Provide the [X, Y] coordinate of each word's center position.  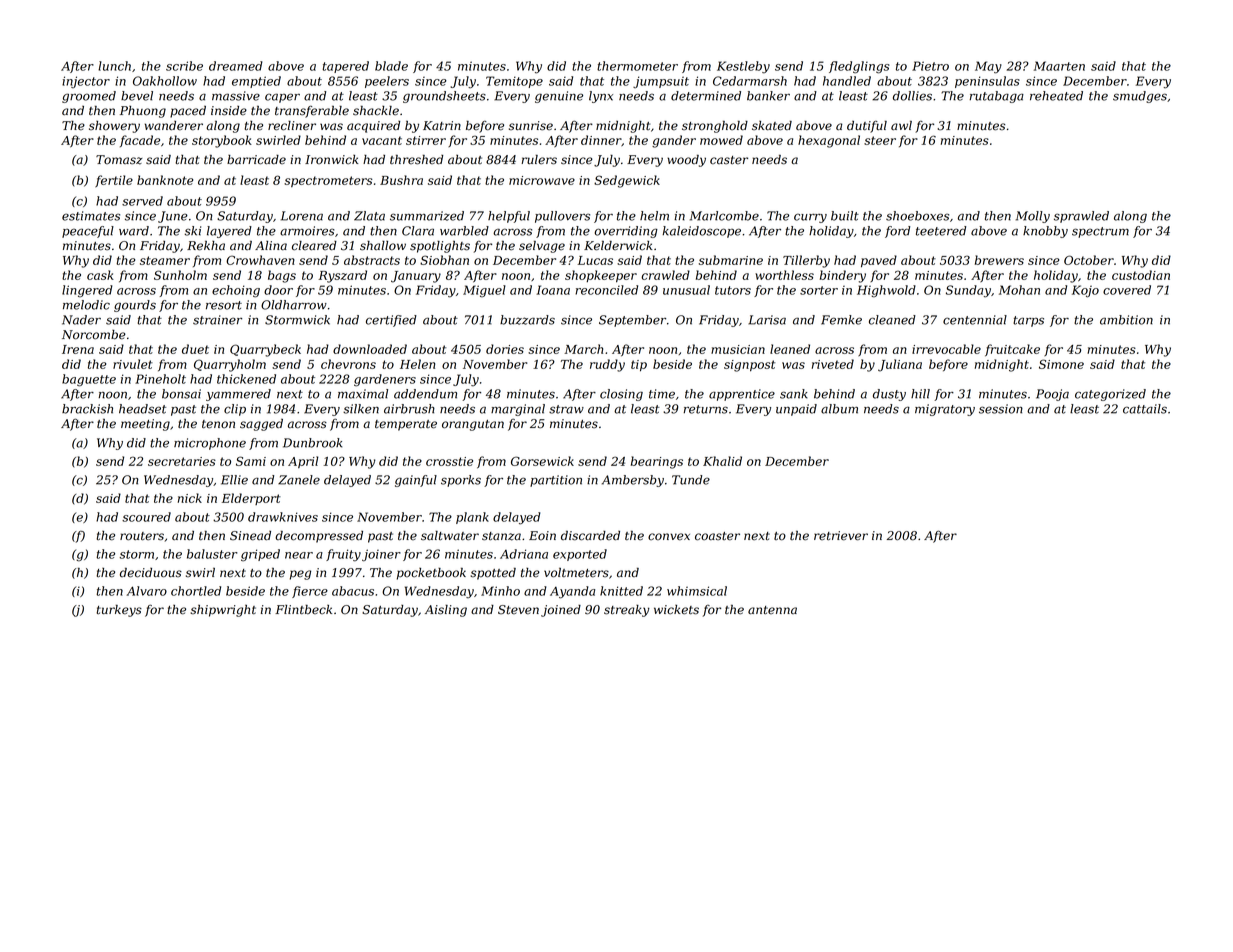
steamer [165, 260]
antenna [772, 610]
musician [738, 349]
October [1089, 260]
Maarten [1059, 66]
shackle [376, 111]
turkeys [119, 611]
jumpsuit [661, 82]
